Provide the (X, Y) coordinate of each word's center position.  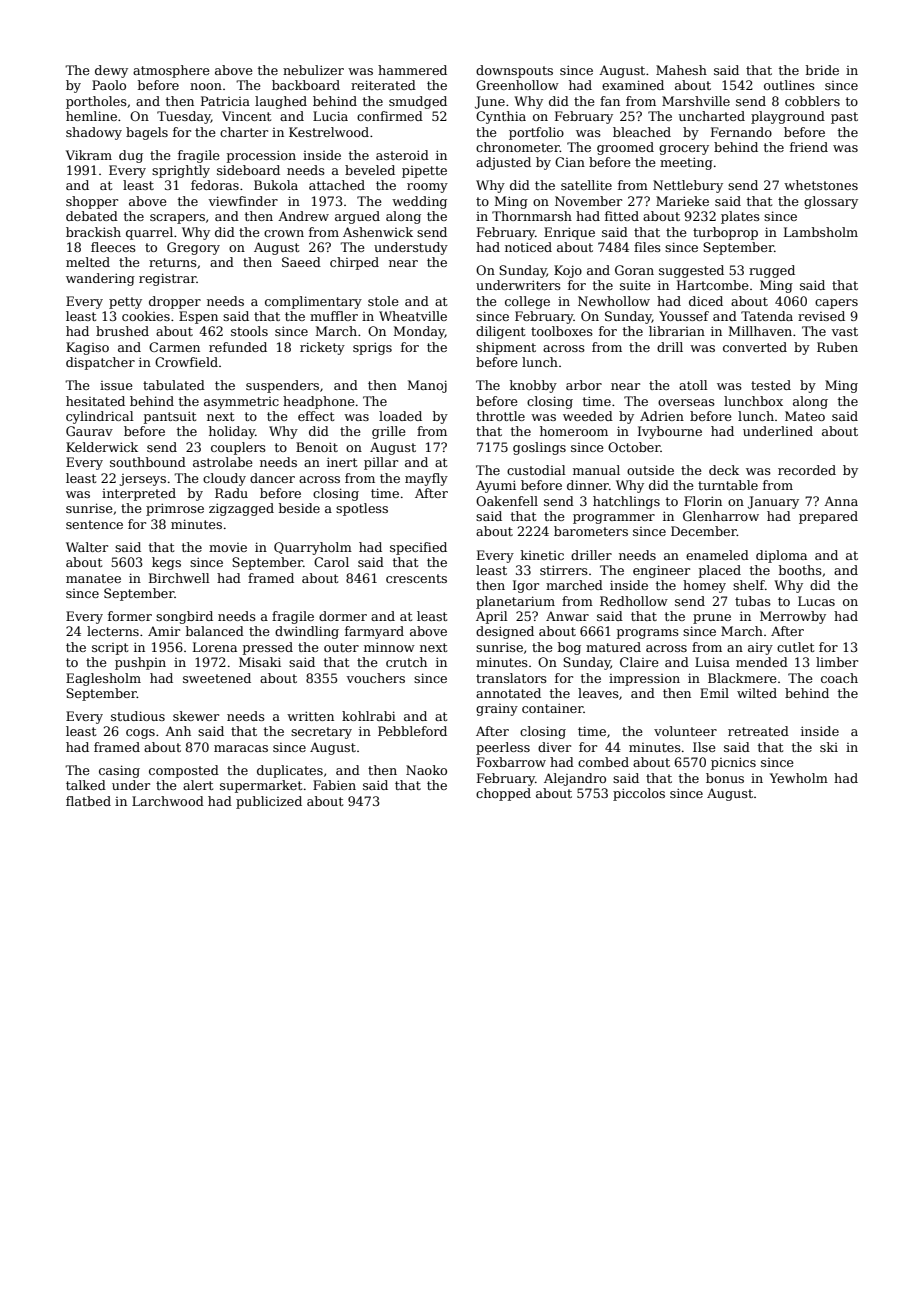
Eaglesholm (103, 679)
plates (740, 217)
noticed (528, 247)
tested (771, 385)
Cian (570, 162)
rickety (322, 348)
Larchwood (168, 801)
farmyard (374, 632)
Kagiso (87, 348)
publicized (269, 802)
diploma (781, 556)
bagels (147, 133)
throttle (500, 416)
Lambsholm (821, 232)
